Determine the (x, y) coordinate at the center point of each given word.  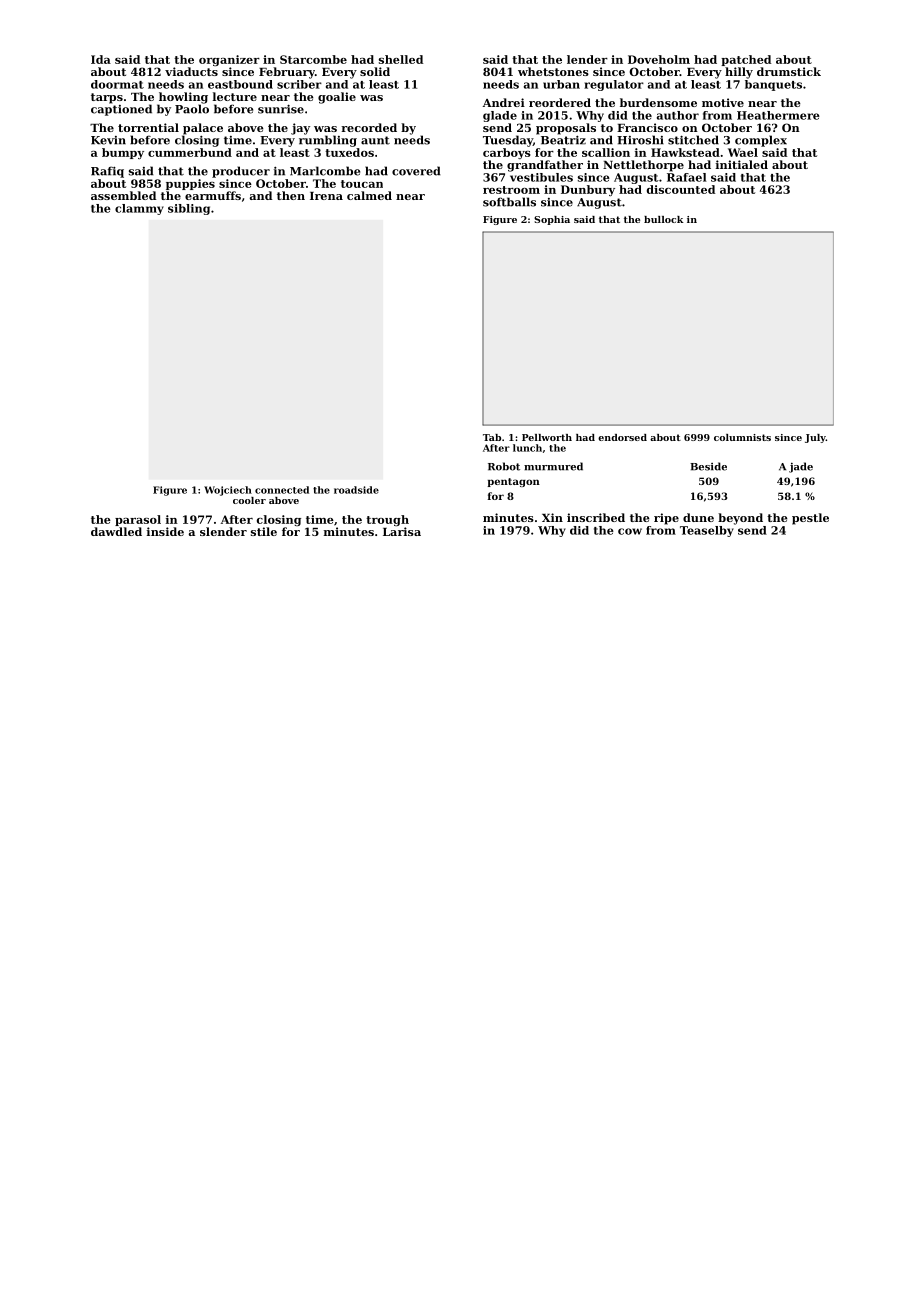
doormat (117, 84)
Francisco (647, 127)
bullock (664, 219)
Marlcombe (325, 171)
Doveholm (659, 59)
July (815, 438)
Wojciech (228, 491)
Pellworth (547, 437)
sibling (189, 209)
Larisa (402, 531)
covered (416, 171)
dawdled (116, 531)
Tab (492, 437)
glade (500, 116)
